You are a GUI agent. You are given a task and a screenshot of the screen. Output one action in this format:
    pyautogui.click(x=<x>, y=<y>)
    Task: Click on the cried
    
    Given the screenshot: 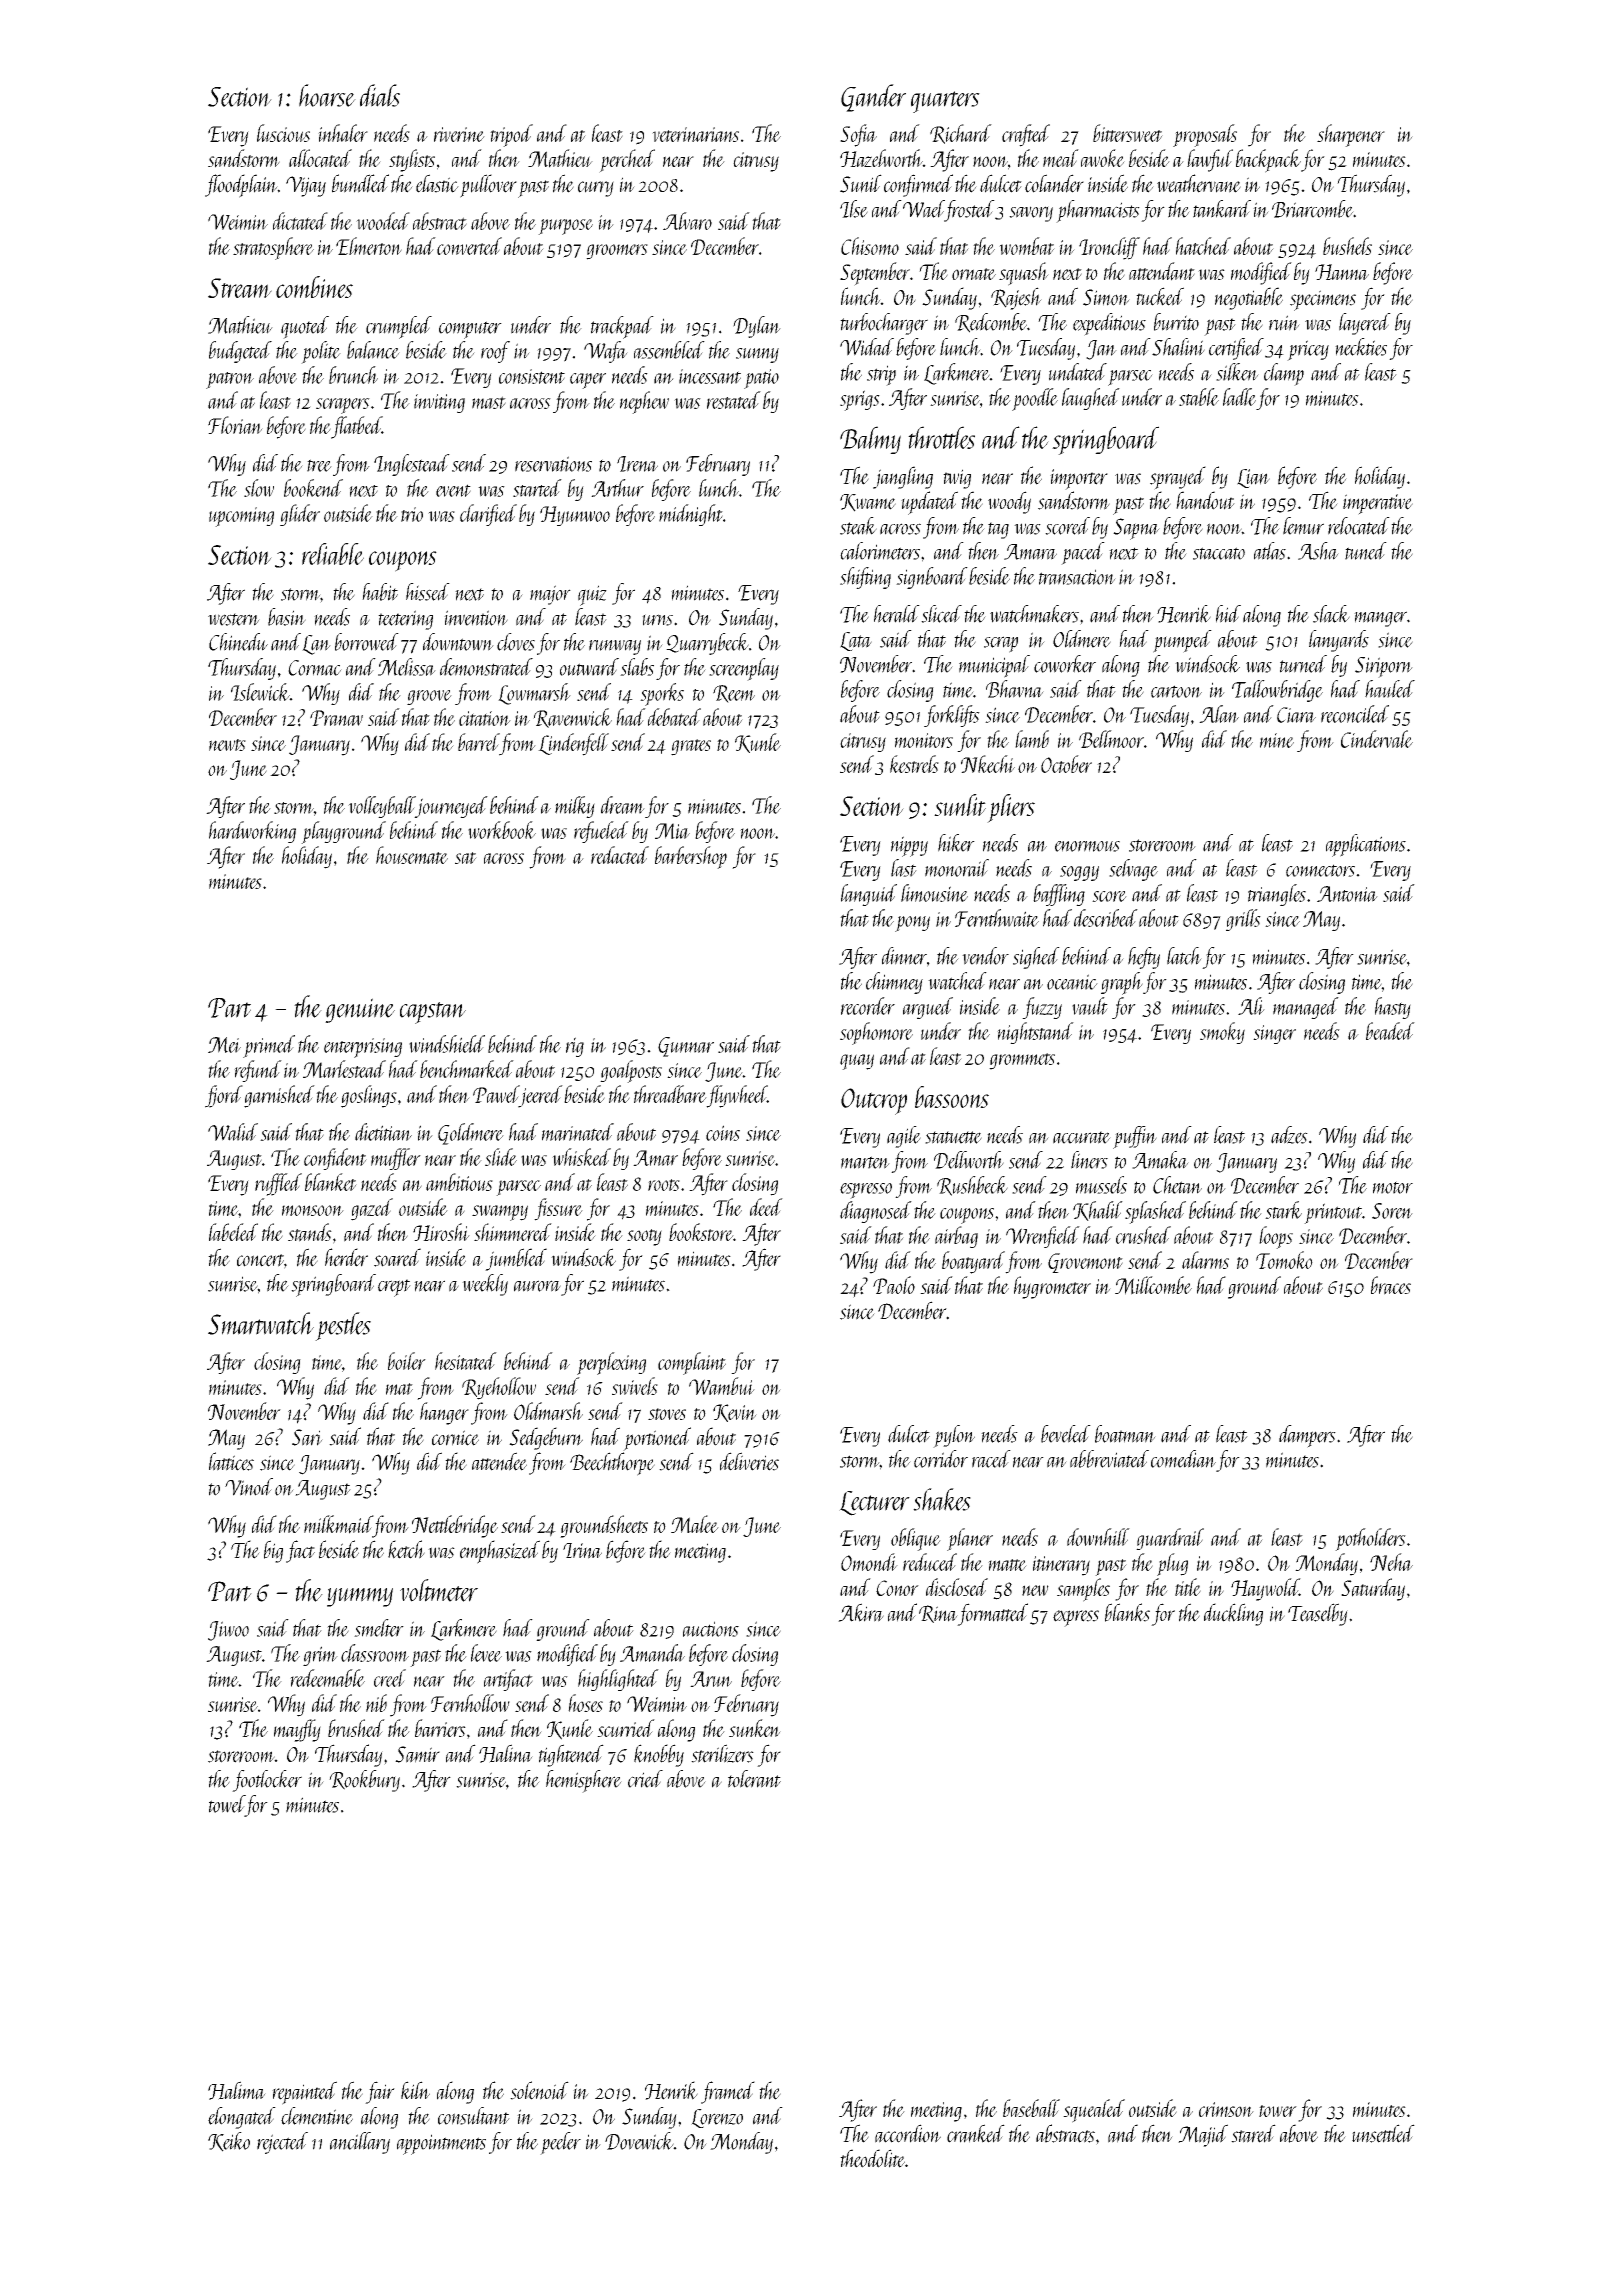 What is the action you would take?
    pyautogui.click(x=645, y=1779)
